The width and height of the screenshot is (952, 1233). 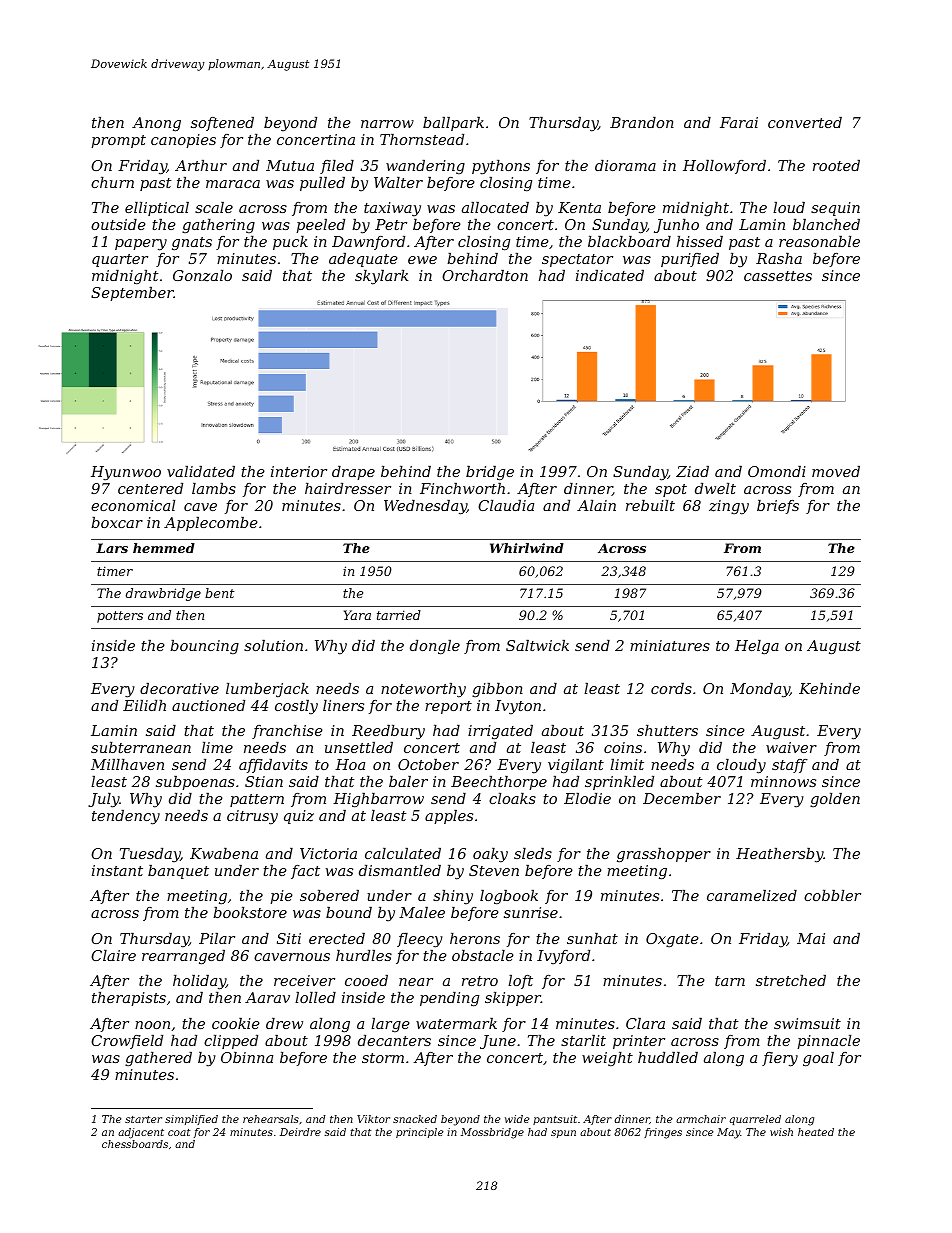 What do you see at coordinates (422, 260) in the screenshot?
I see `ewe` at bounding box center [422, 260].
